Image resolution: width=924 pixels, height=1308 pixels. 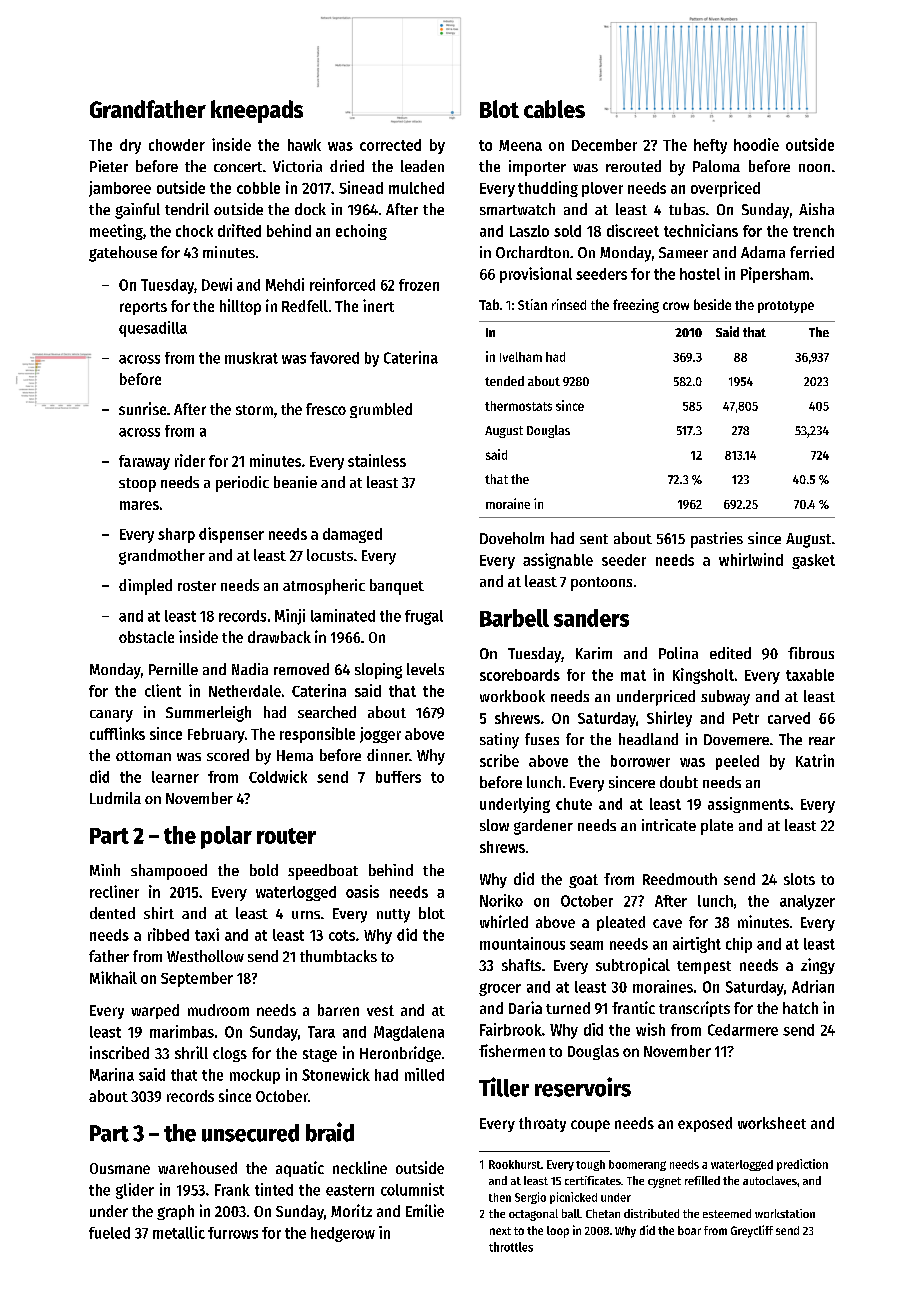 I want to click on hilltop, so click(x=240, y=307).
